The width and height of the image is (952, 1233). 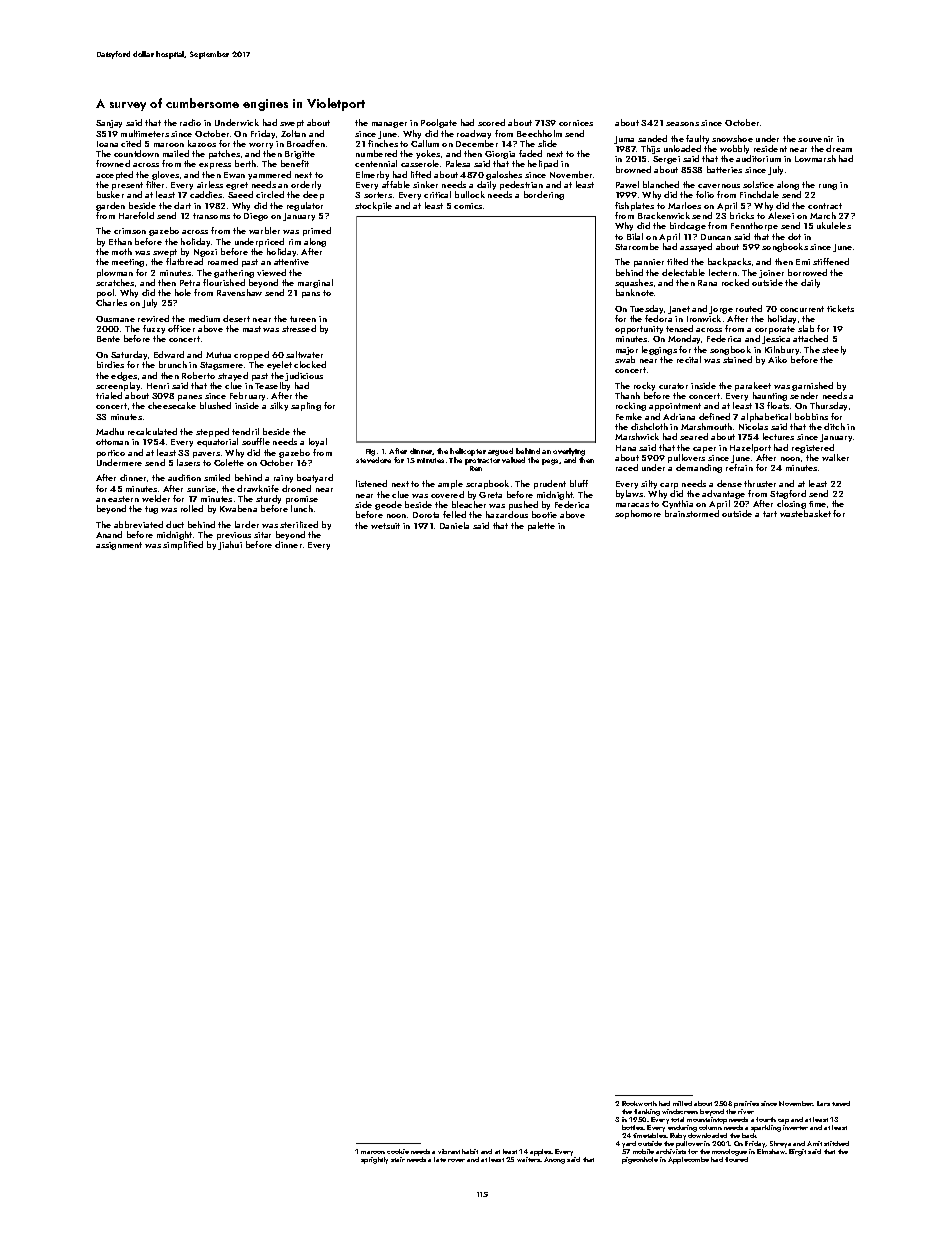 What do you see at coordinates (639, 1103) in the image?
I see `Rookworth` at bounding box center [639, 1103].
